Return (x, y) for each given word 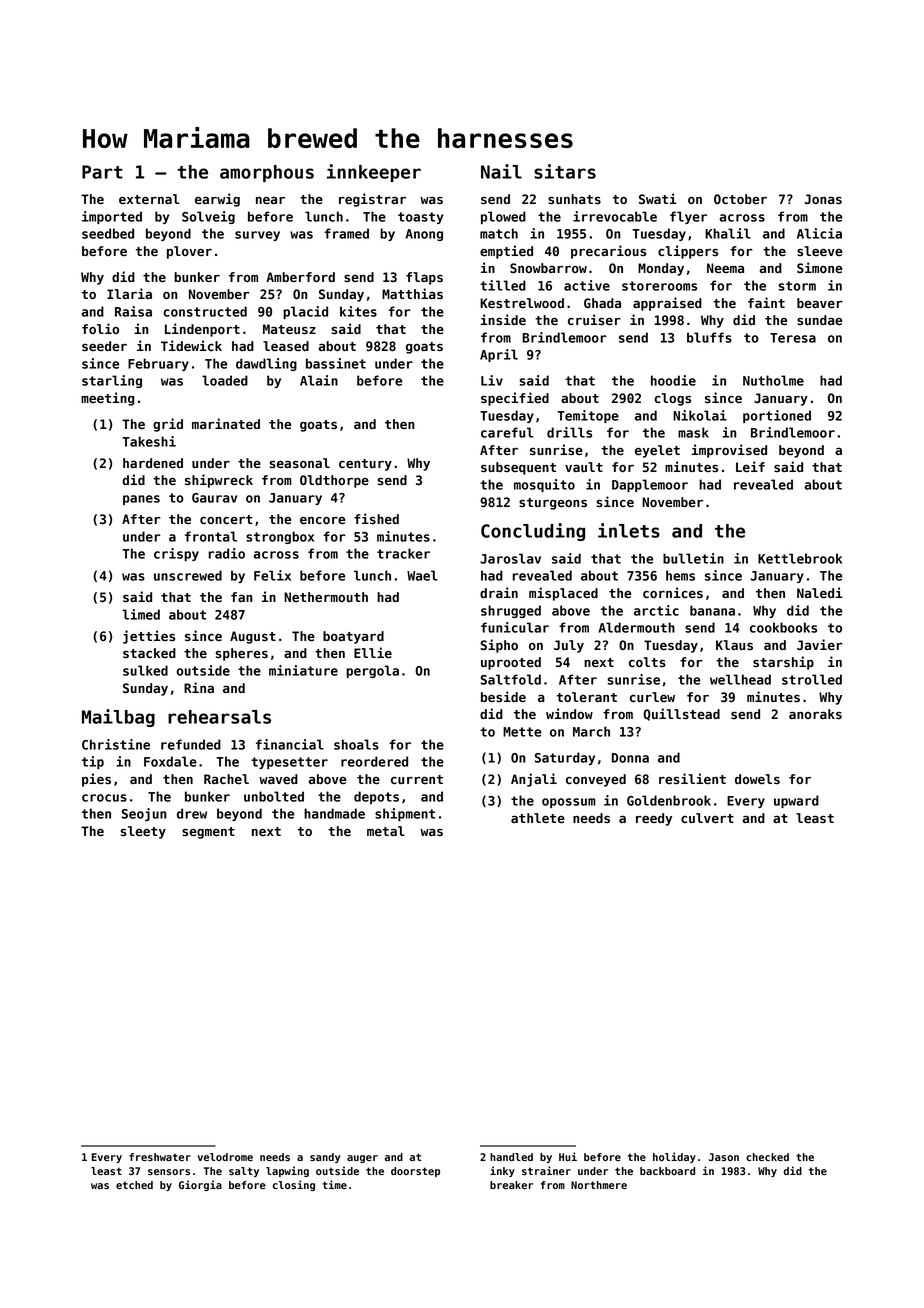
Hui (568, 1156)
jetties (149, 637)
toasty (420, 218)
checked (767, 1157)
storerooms (659, 286)
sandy (325, 1158)
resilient (692, 778)
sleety (143, 832)
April (499, 355)
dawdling (266, 364)
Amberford (300, 277)
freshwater (160, 1157)
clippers (688, 252)
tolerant (587, 697)
